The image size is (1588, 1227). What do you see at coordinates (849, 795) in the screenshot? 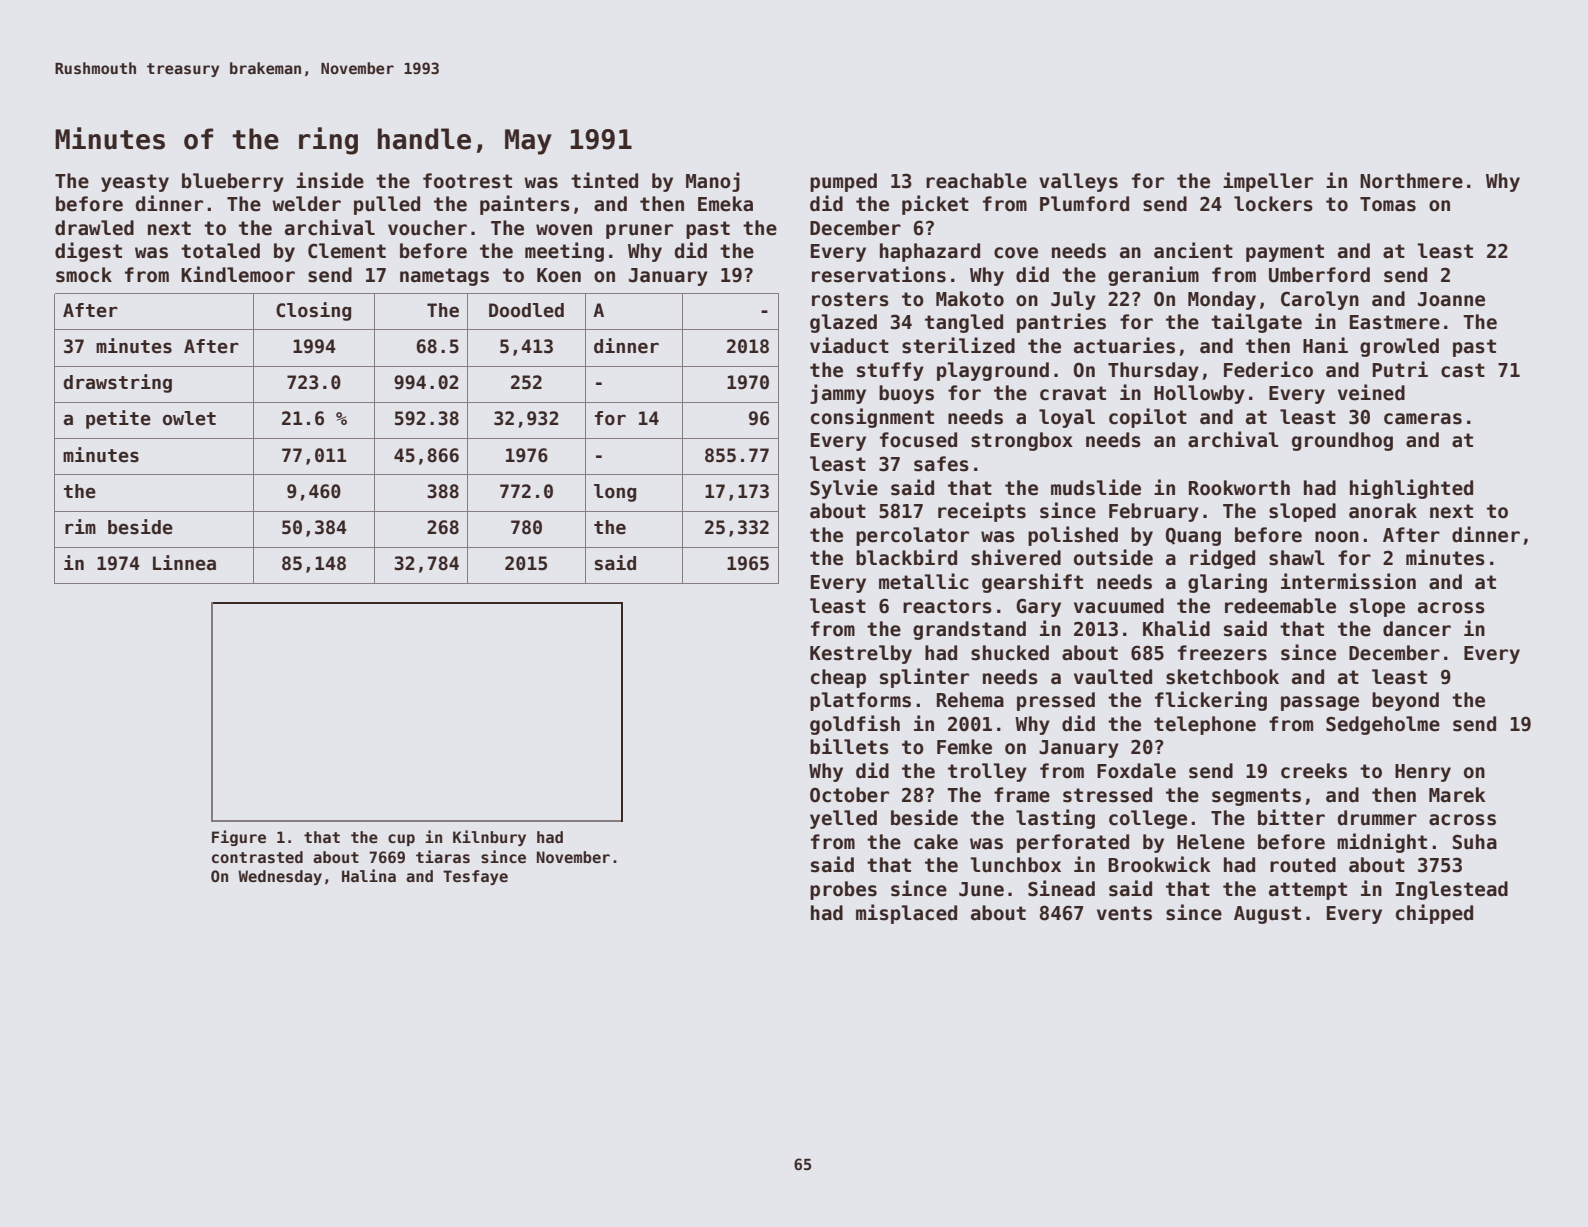
I see `October` at bounding box center [849, 795].
